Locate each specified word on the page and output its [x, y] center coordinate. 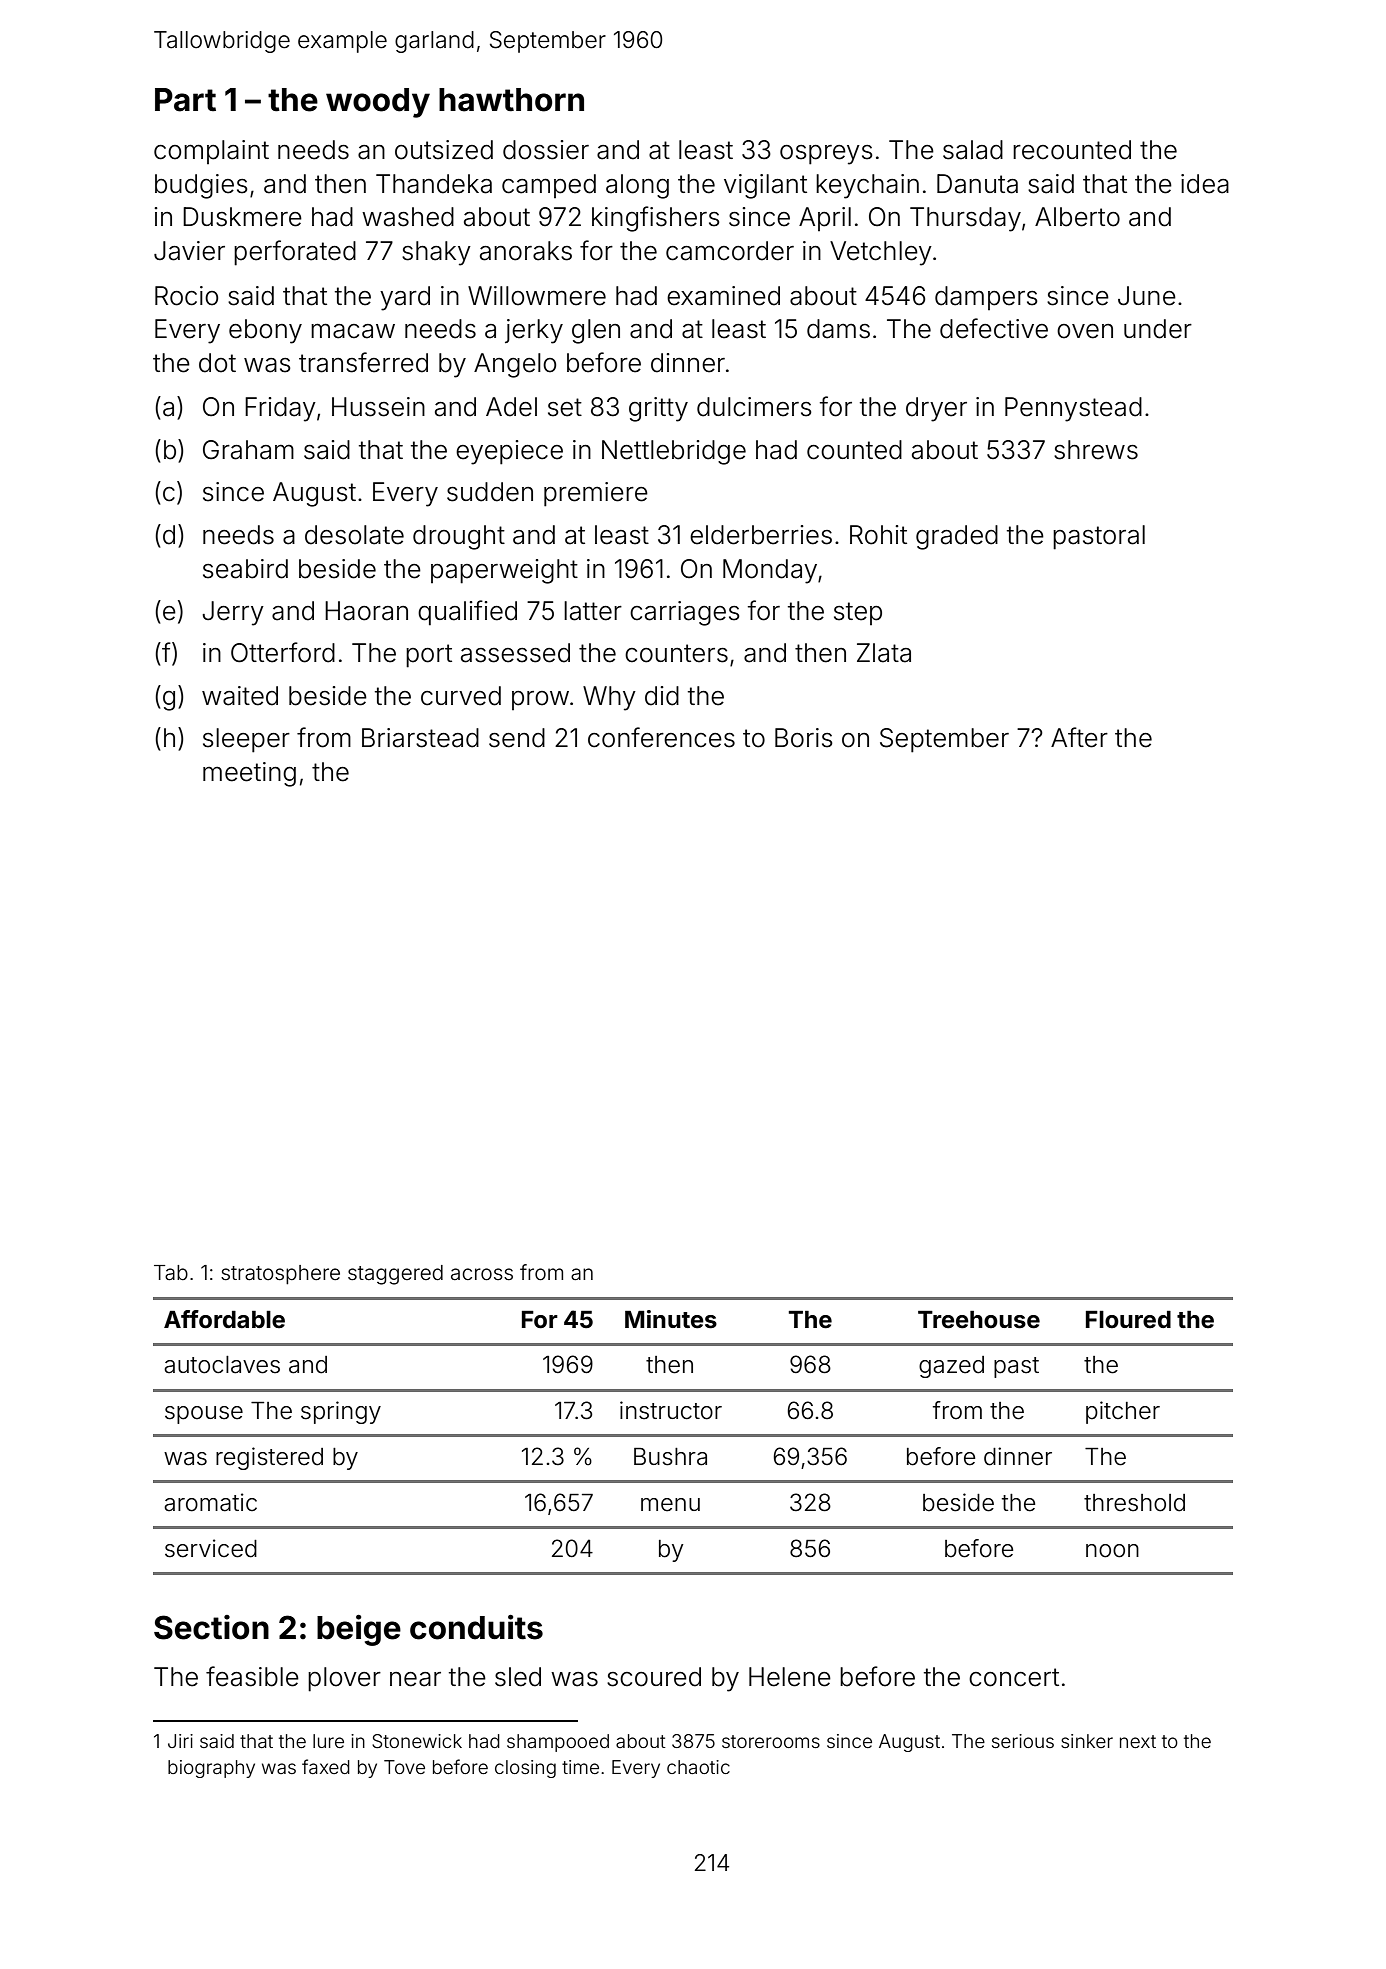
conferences [661, 737]
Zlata [884, 653]
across [482, 1274]
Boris [804, 738]
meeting [249, 774]
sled [518, 1677]
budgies [201, 186]
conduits [476, 1627]
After [1079, 737]
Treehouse [979, 1320]
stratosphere [280, 1275]
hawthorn [511, 100]
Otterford [283, 652]
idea [1205, 184]
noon [1112, 1551]
